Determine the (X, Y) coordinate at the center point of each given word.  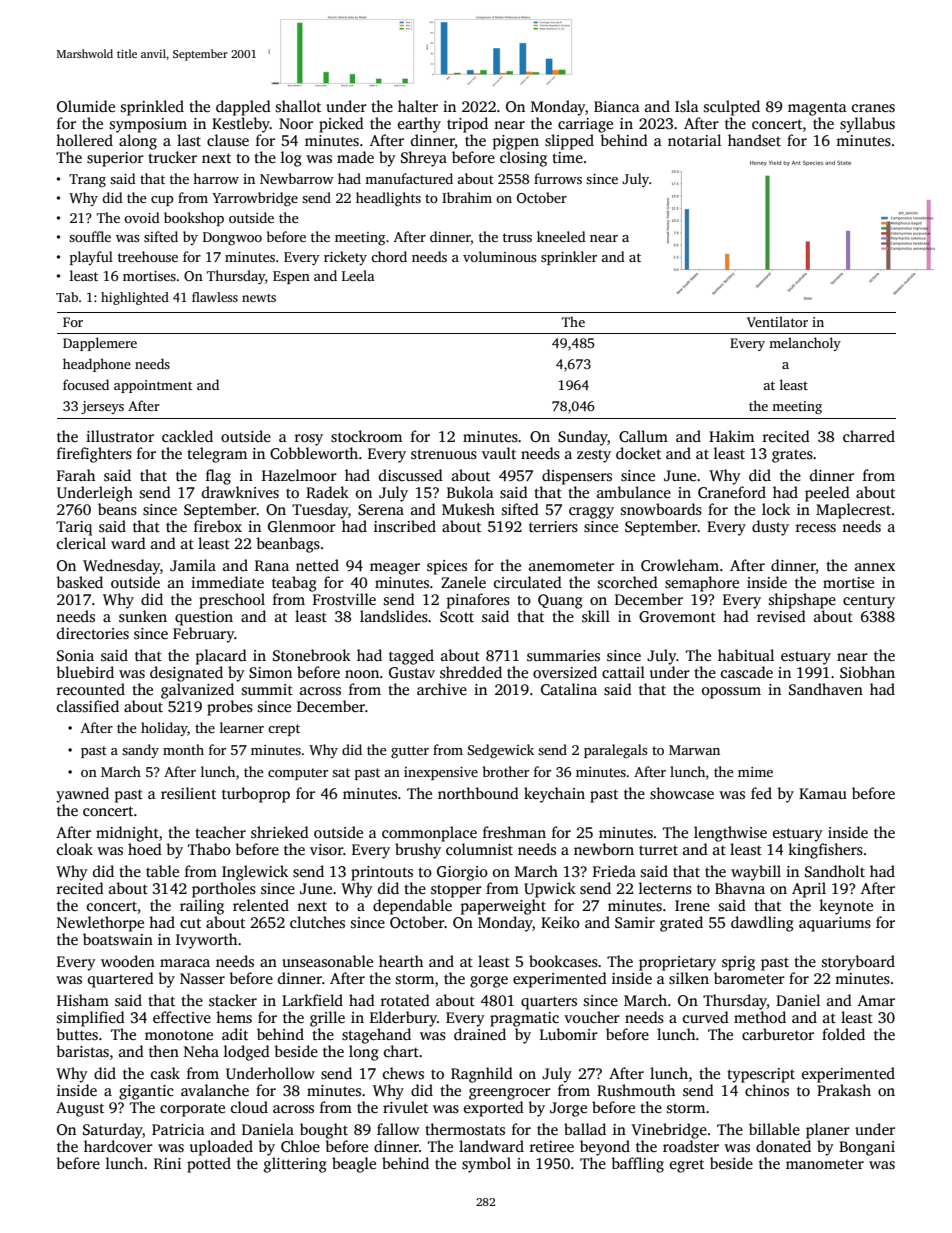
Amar (876, 1000)
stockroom (366, 436)
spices (447, 567)
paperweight (503, 907)
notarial (694, 140)
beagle (354, 1165)
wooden (128, 961)
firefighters (94, 455)
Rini (167, 1163)
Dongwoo (232, 238)
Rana (272, 565)
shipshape (802, 601)
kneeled (561, 236)
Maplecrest (853, 511)
